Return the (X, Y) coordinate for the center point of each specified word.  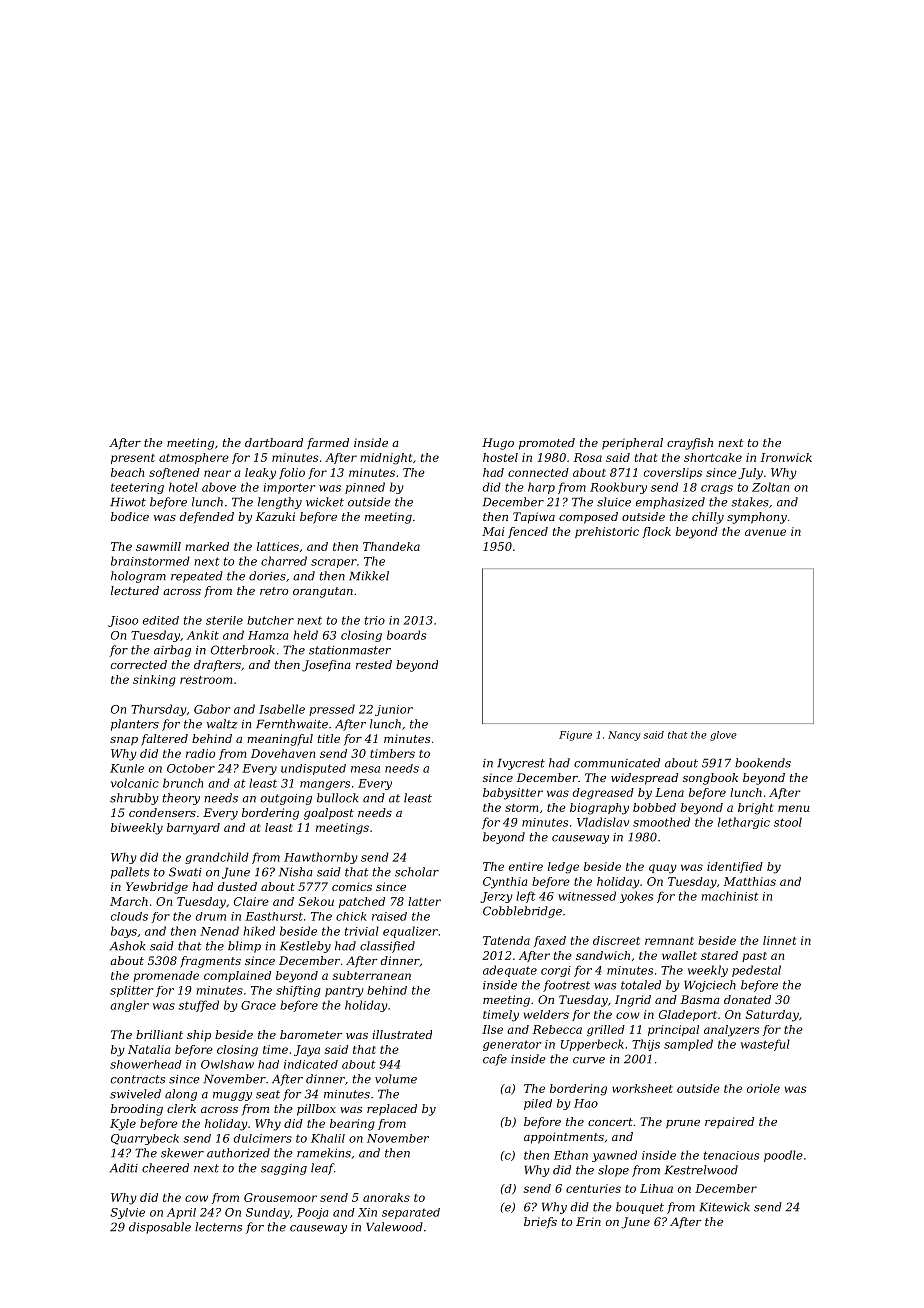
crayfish (690, 444)
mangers (325, 785)
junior (394, 710)
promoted (547, 444)
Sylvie (127, 1213)
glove (723, 736)
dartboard (274, 442)
